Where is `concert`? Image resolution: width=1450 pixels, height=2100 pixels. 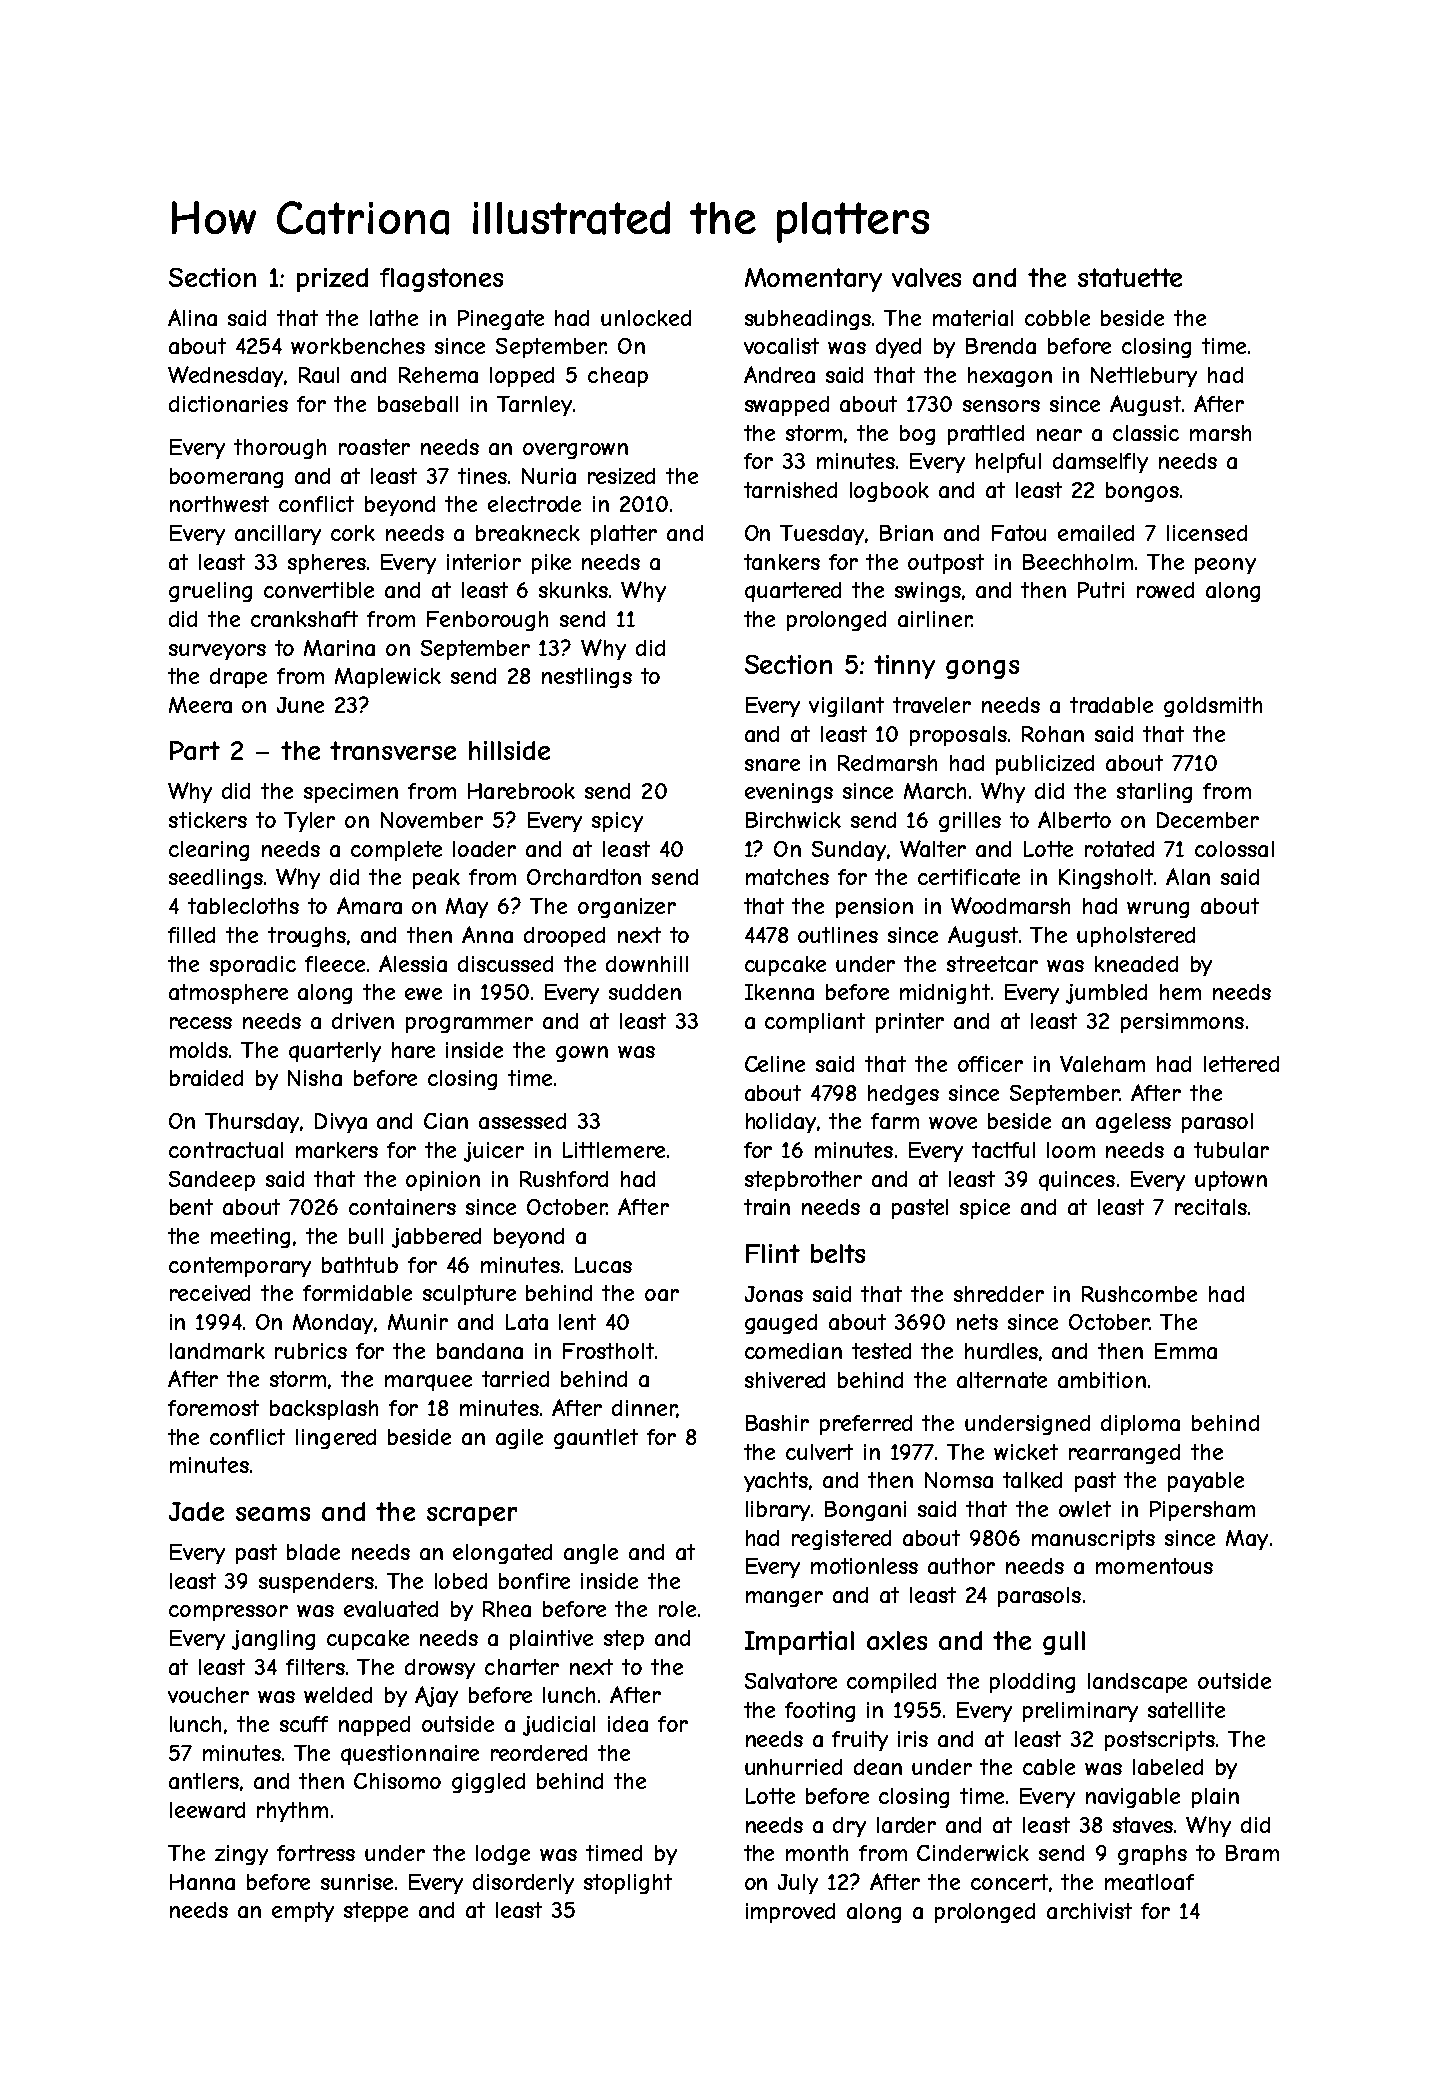 concert is located at coordinates (1009, 1882).
